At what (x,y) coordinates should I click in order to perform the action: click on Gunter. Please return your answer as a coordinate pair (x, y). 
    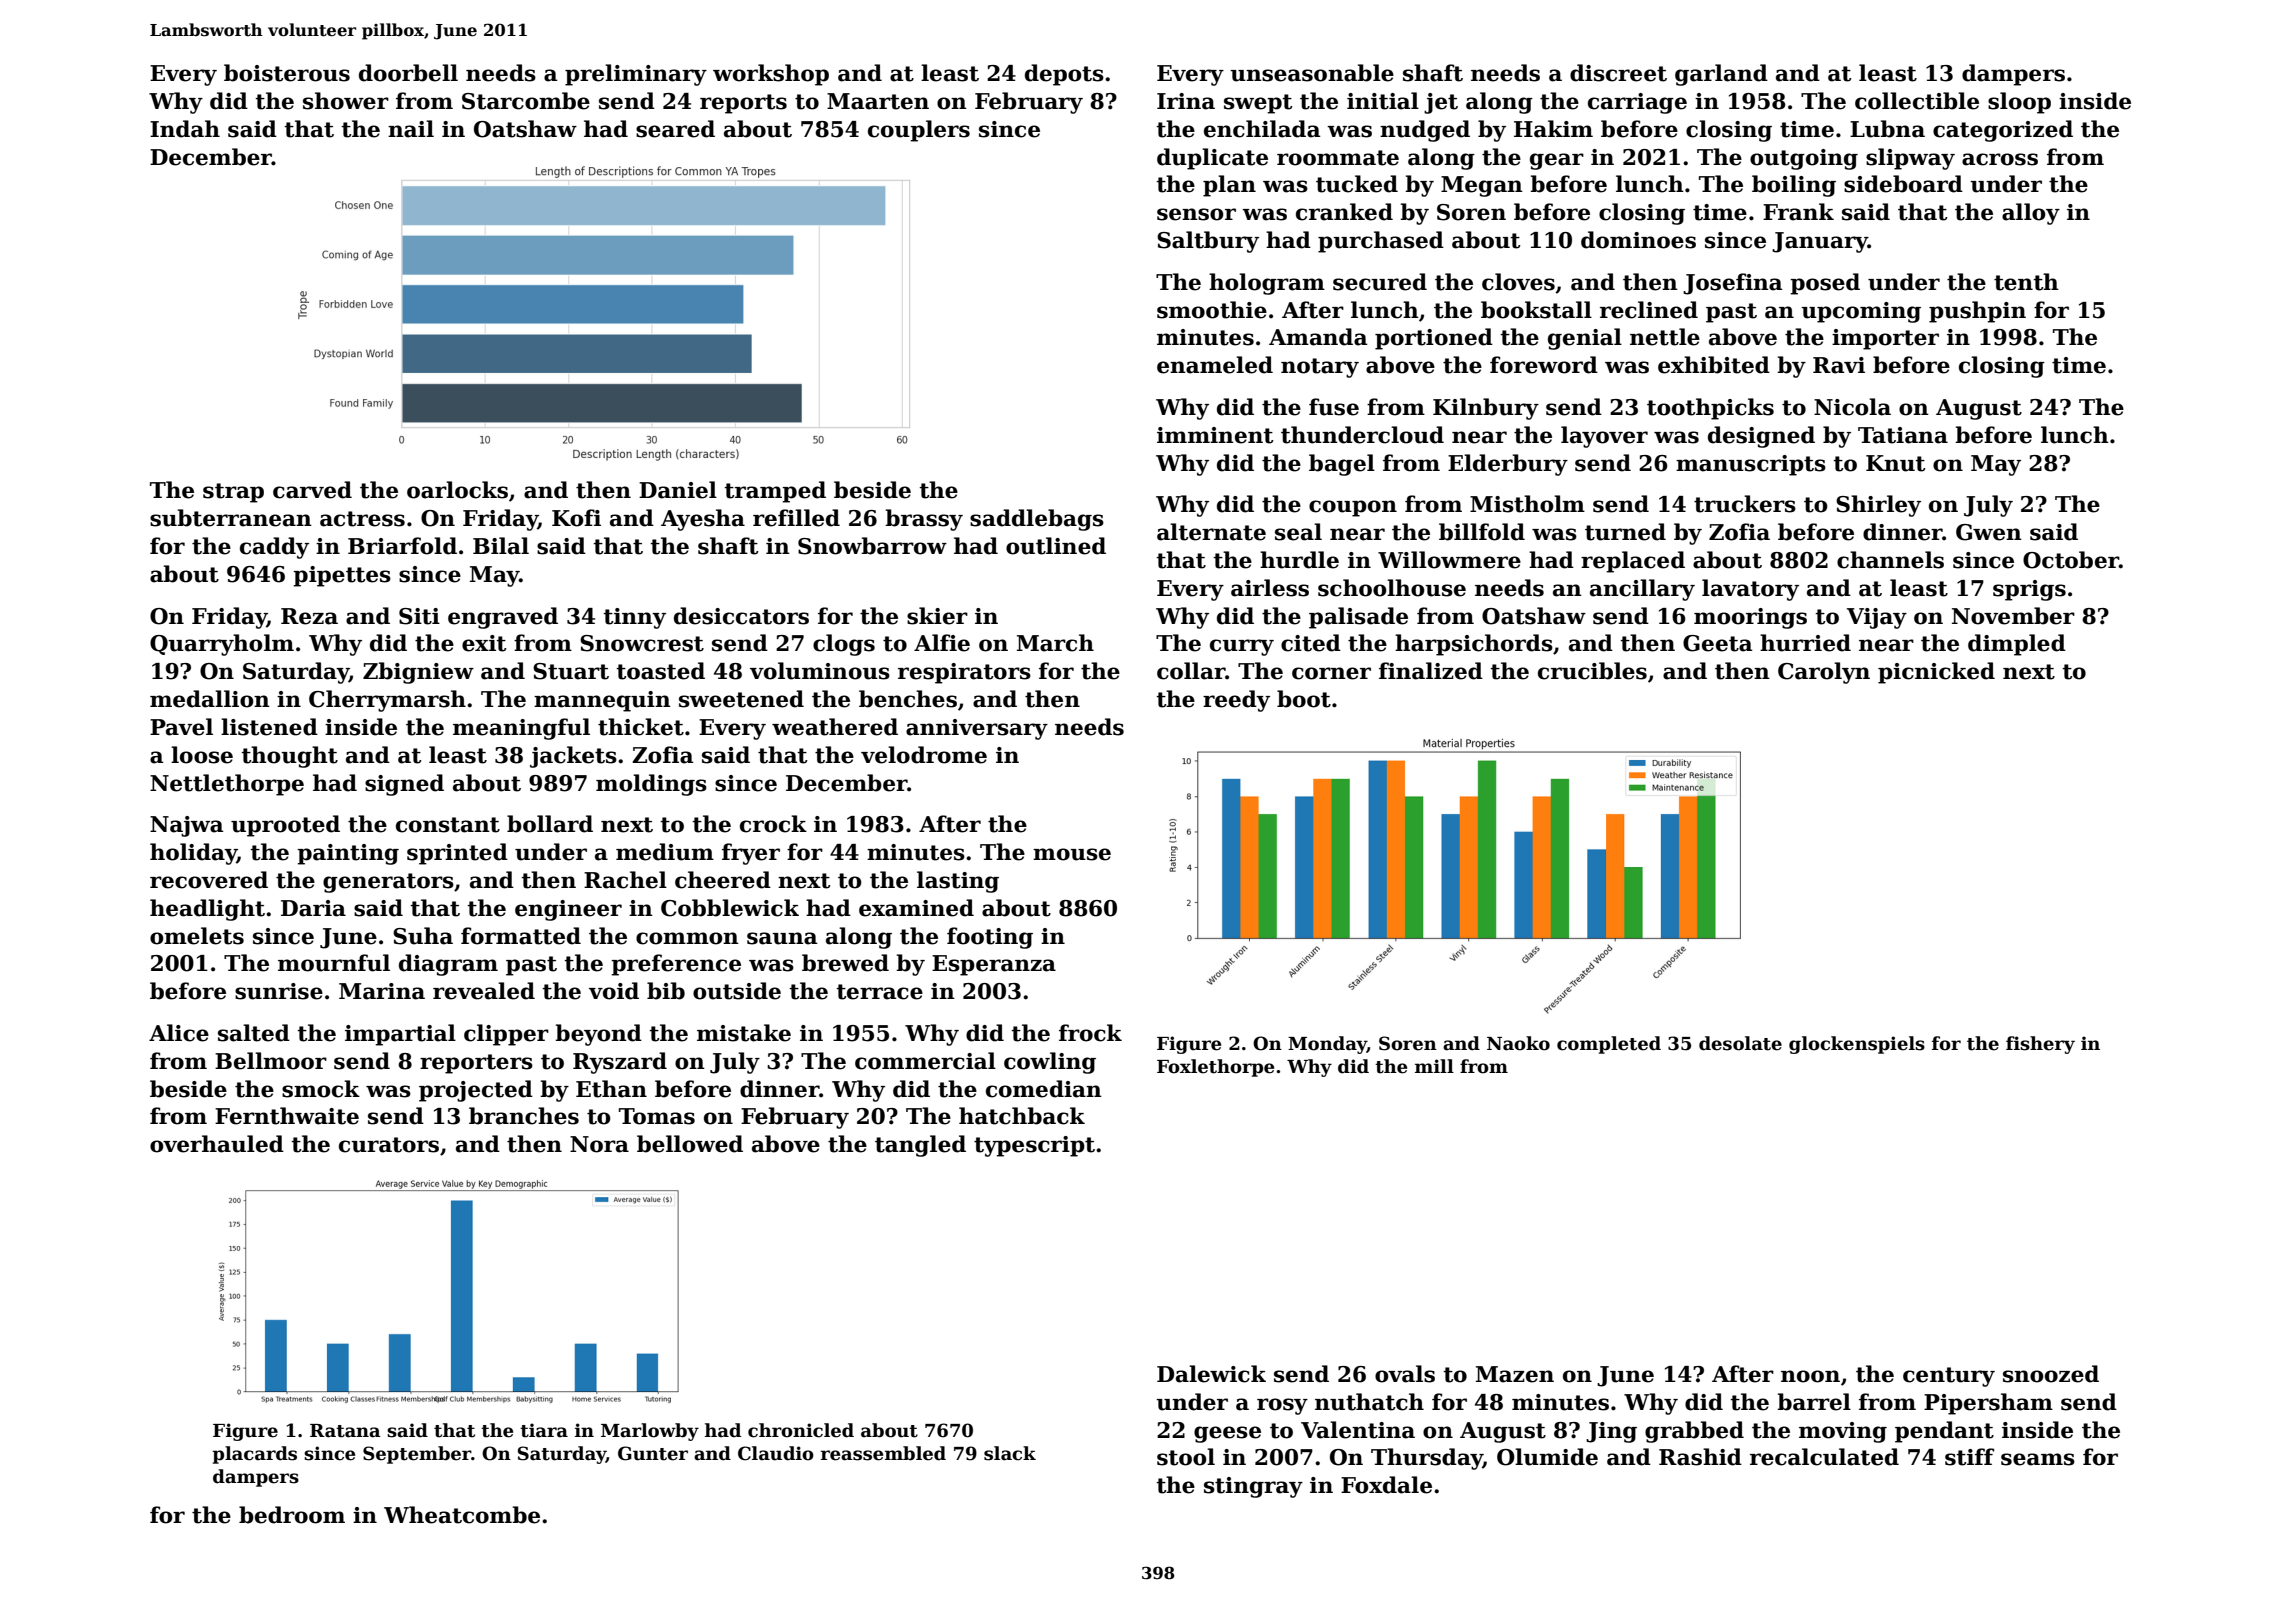
    Looking at the image, I should click on (653, 1453).
